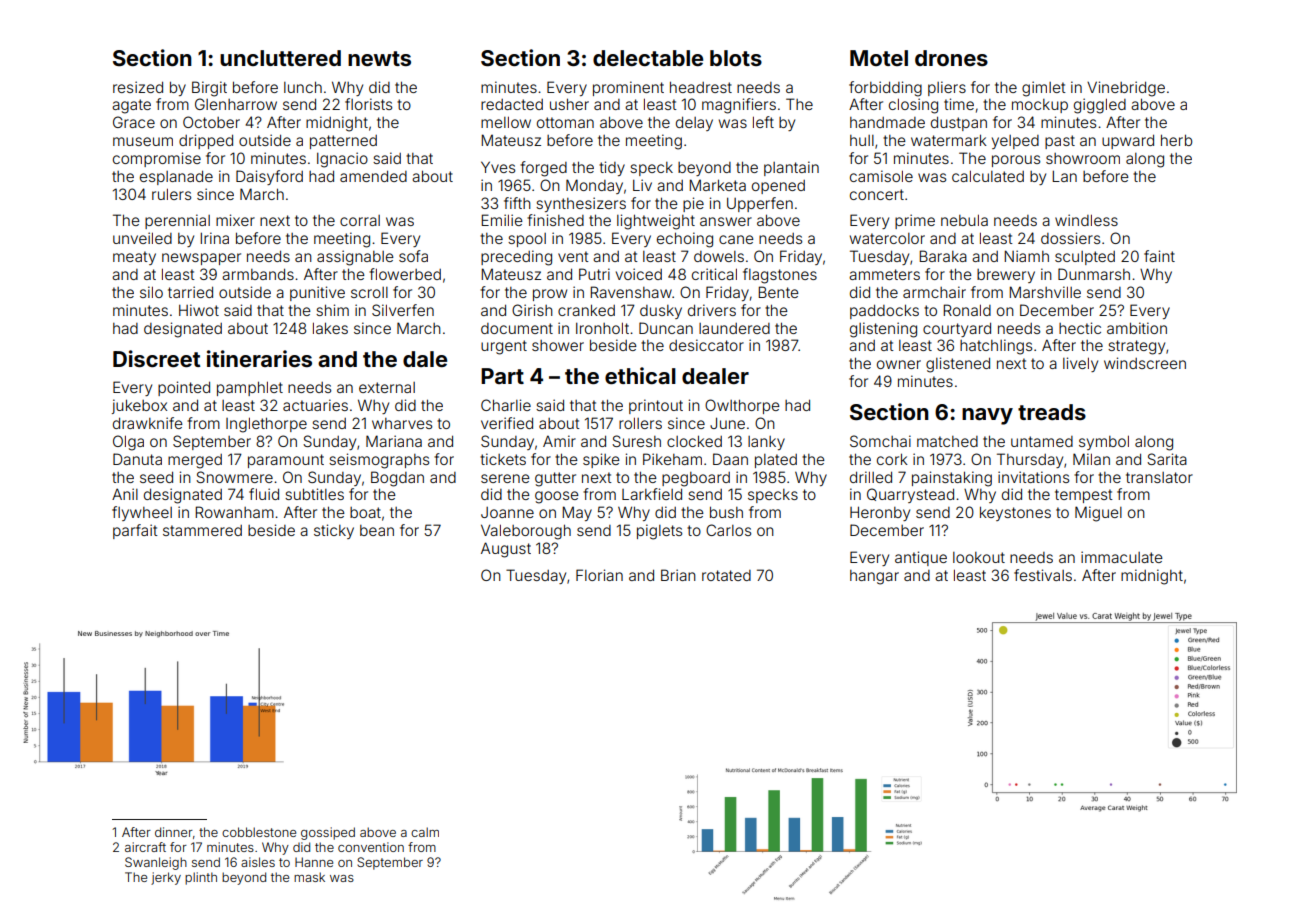  I want to click on uncluttered, so click(280, 58).
